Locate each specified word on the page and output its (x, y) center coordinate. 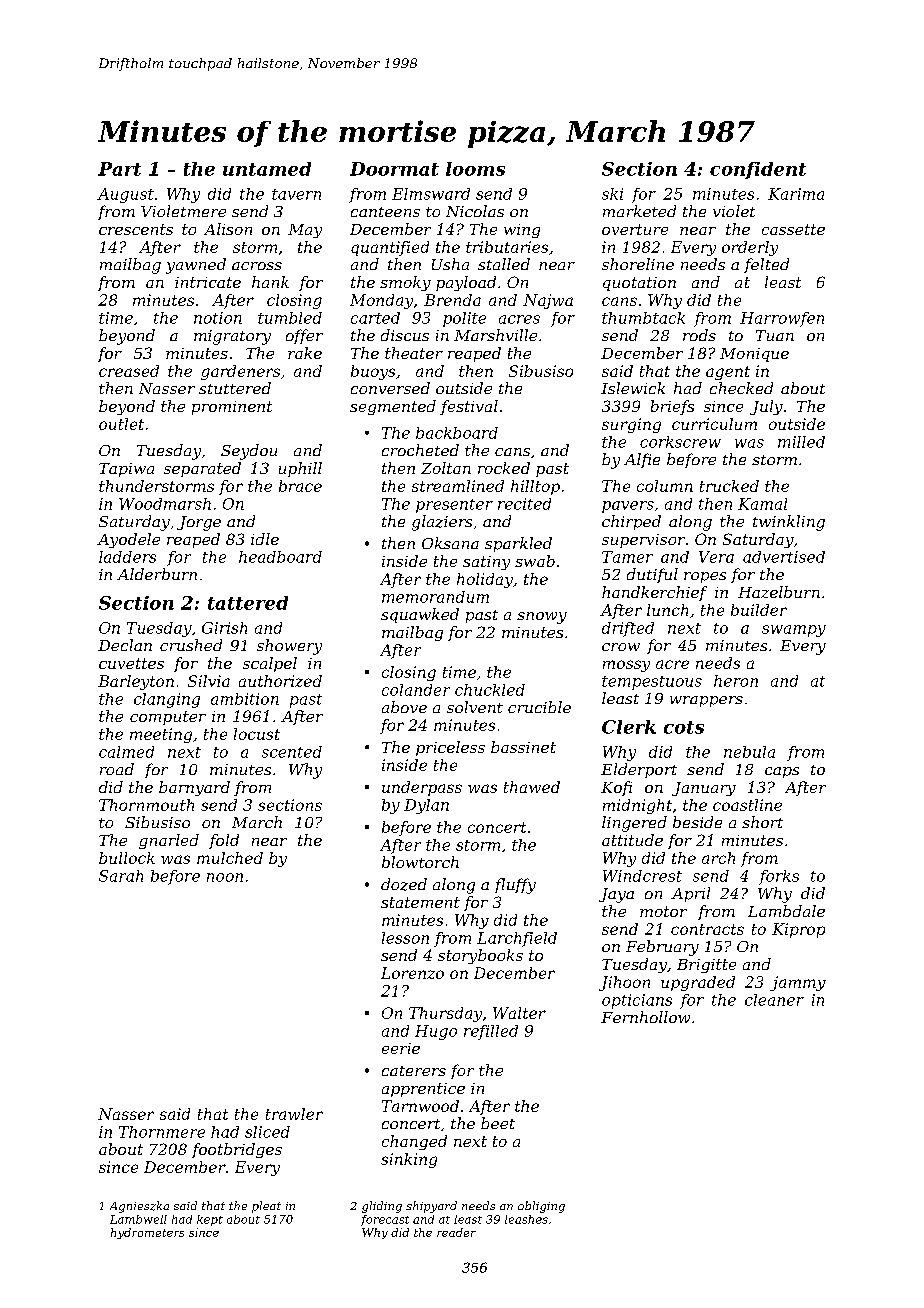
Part (119, 169)
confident (758, 170)
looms (475, 169)
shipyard (431, 1207)
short (762, 822)
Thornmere (162, 1132)
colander (416, 690)
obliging (541, 1207)
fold (224, 841)
